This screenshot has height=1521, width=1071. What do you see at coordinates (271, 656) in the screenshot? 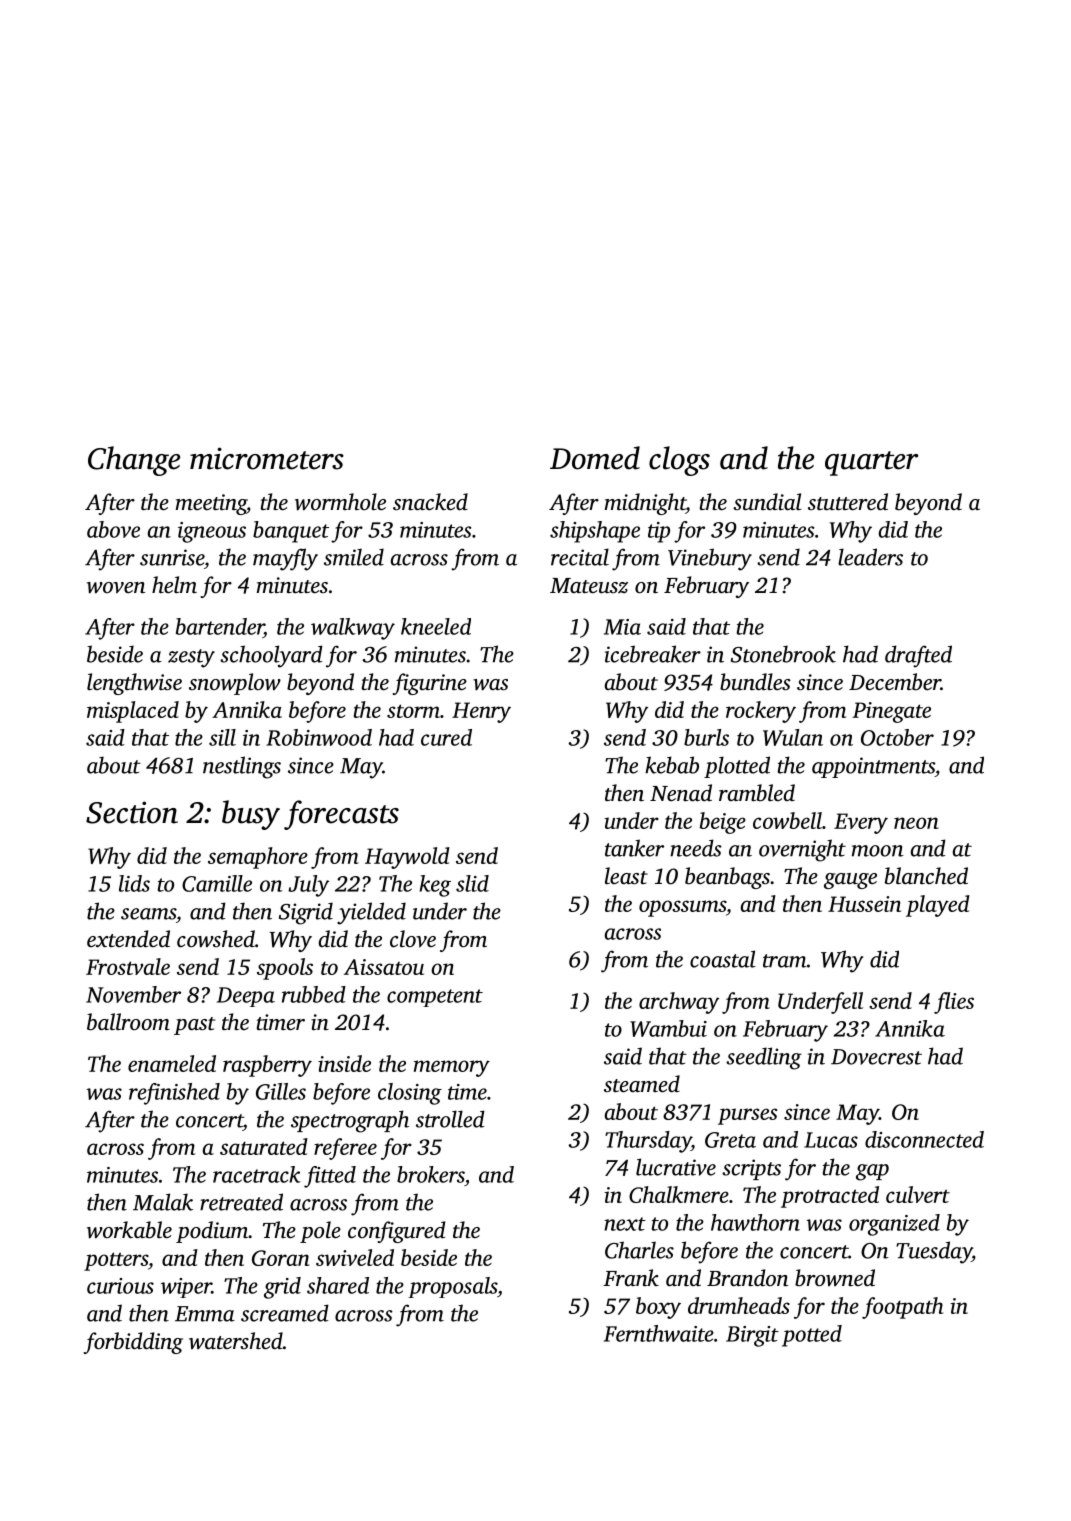
I see `schoolyard` at bounding box center [271, 656].
